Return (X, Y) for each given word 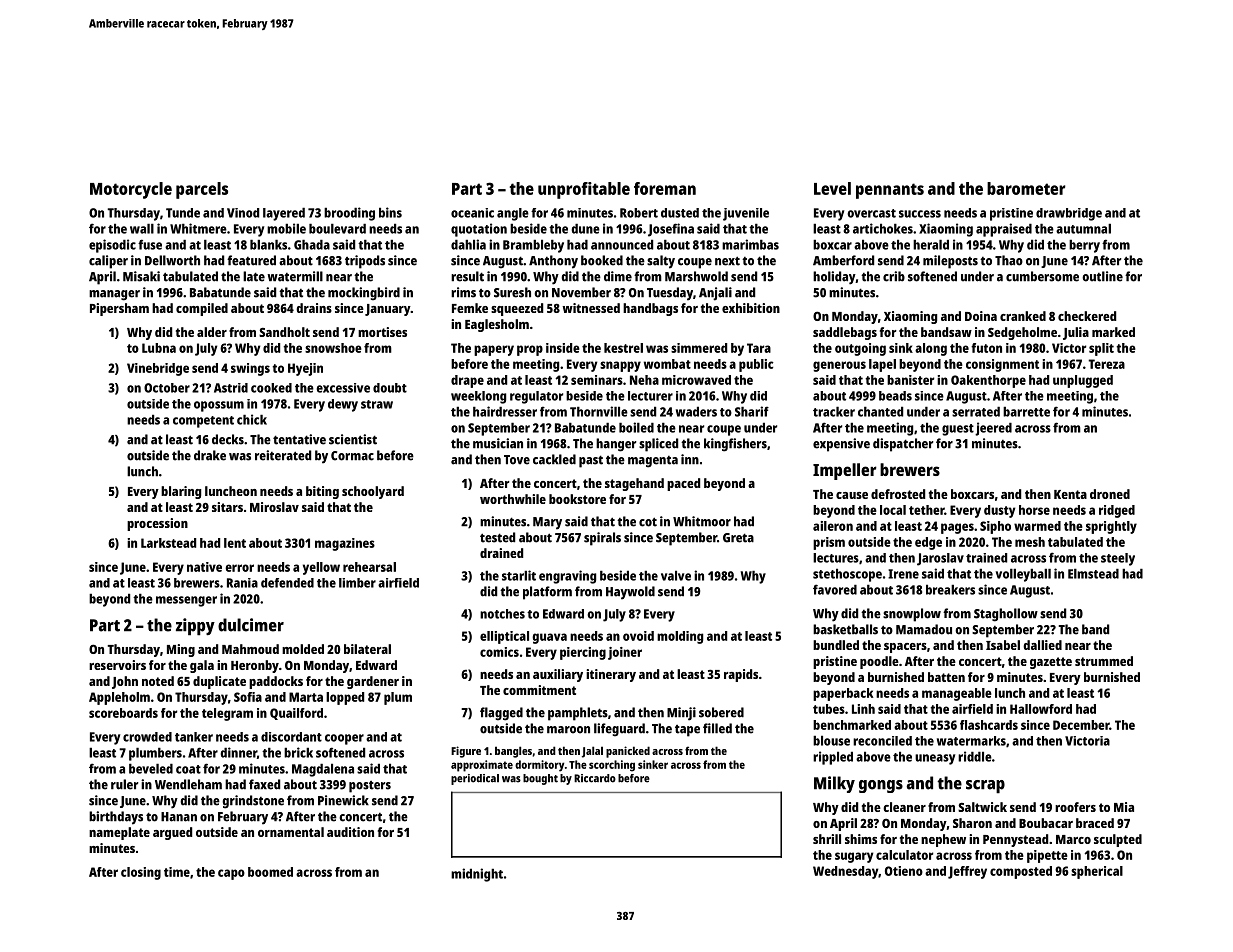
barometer (1026, 188)
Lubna (159, 348)
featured (251, 260)
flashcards (989, 725)
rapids (741, 675)
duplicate (219, 682)
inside (563, 348)
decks (228, 439)
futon (986, 348)
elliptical (504, 637)
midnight (477, 875)
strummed (1104, 661)
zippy (195, 627)
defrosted (898, 494)
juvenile (746, 214)
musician (498, 443)
